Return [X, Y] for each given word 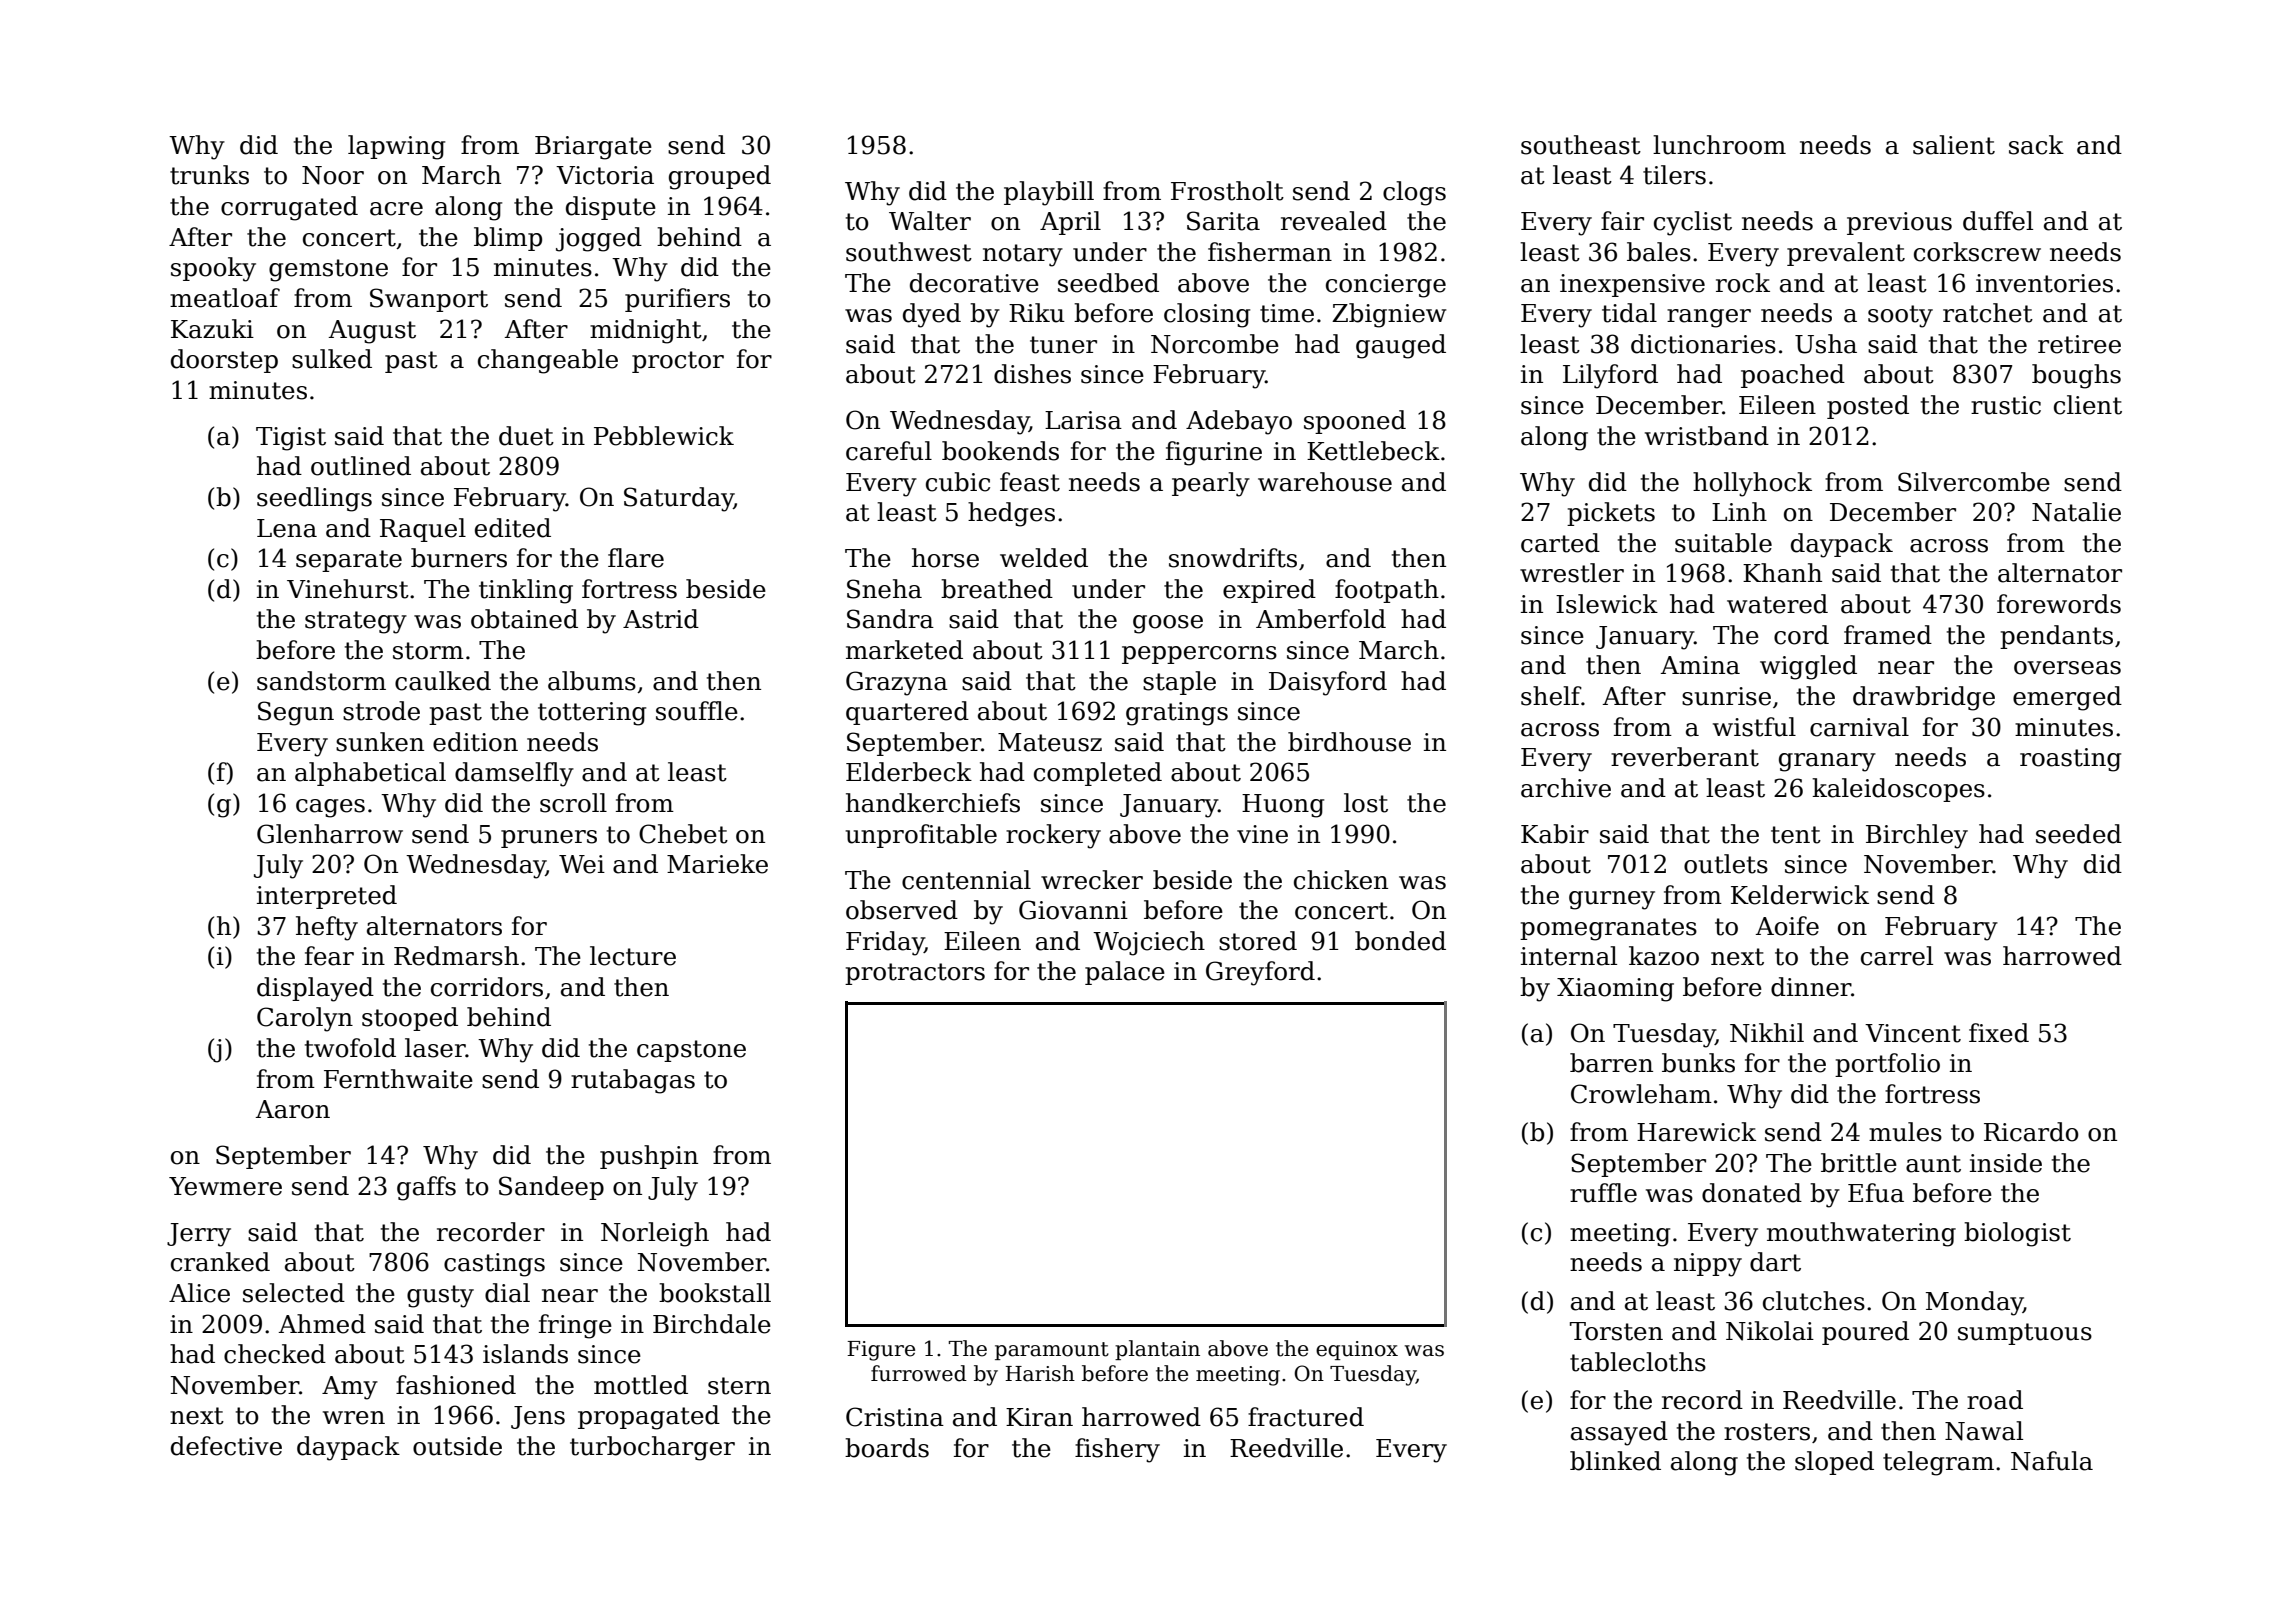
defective [226, 1446]
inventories [2044, 283]
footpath [1387, 591]
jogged [599, 239]
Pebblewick [664, 436]
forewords [2059, 604]
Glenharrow [330, 834]
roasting [2070, 760]
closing [1207, 315]
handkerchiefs [933, 803]
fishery [1117, 1450]
